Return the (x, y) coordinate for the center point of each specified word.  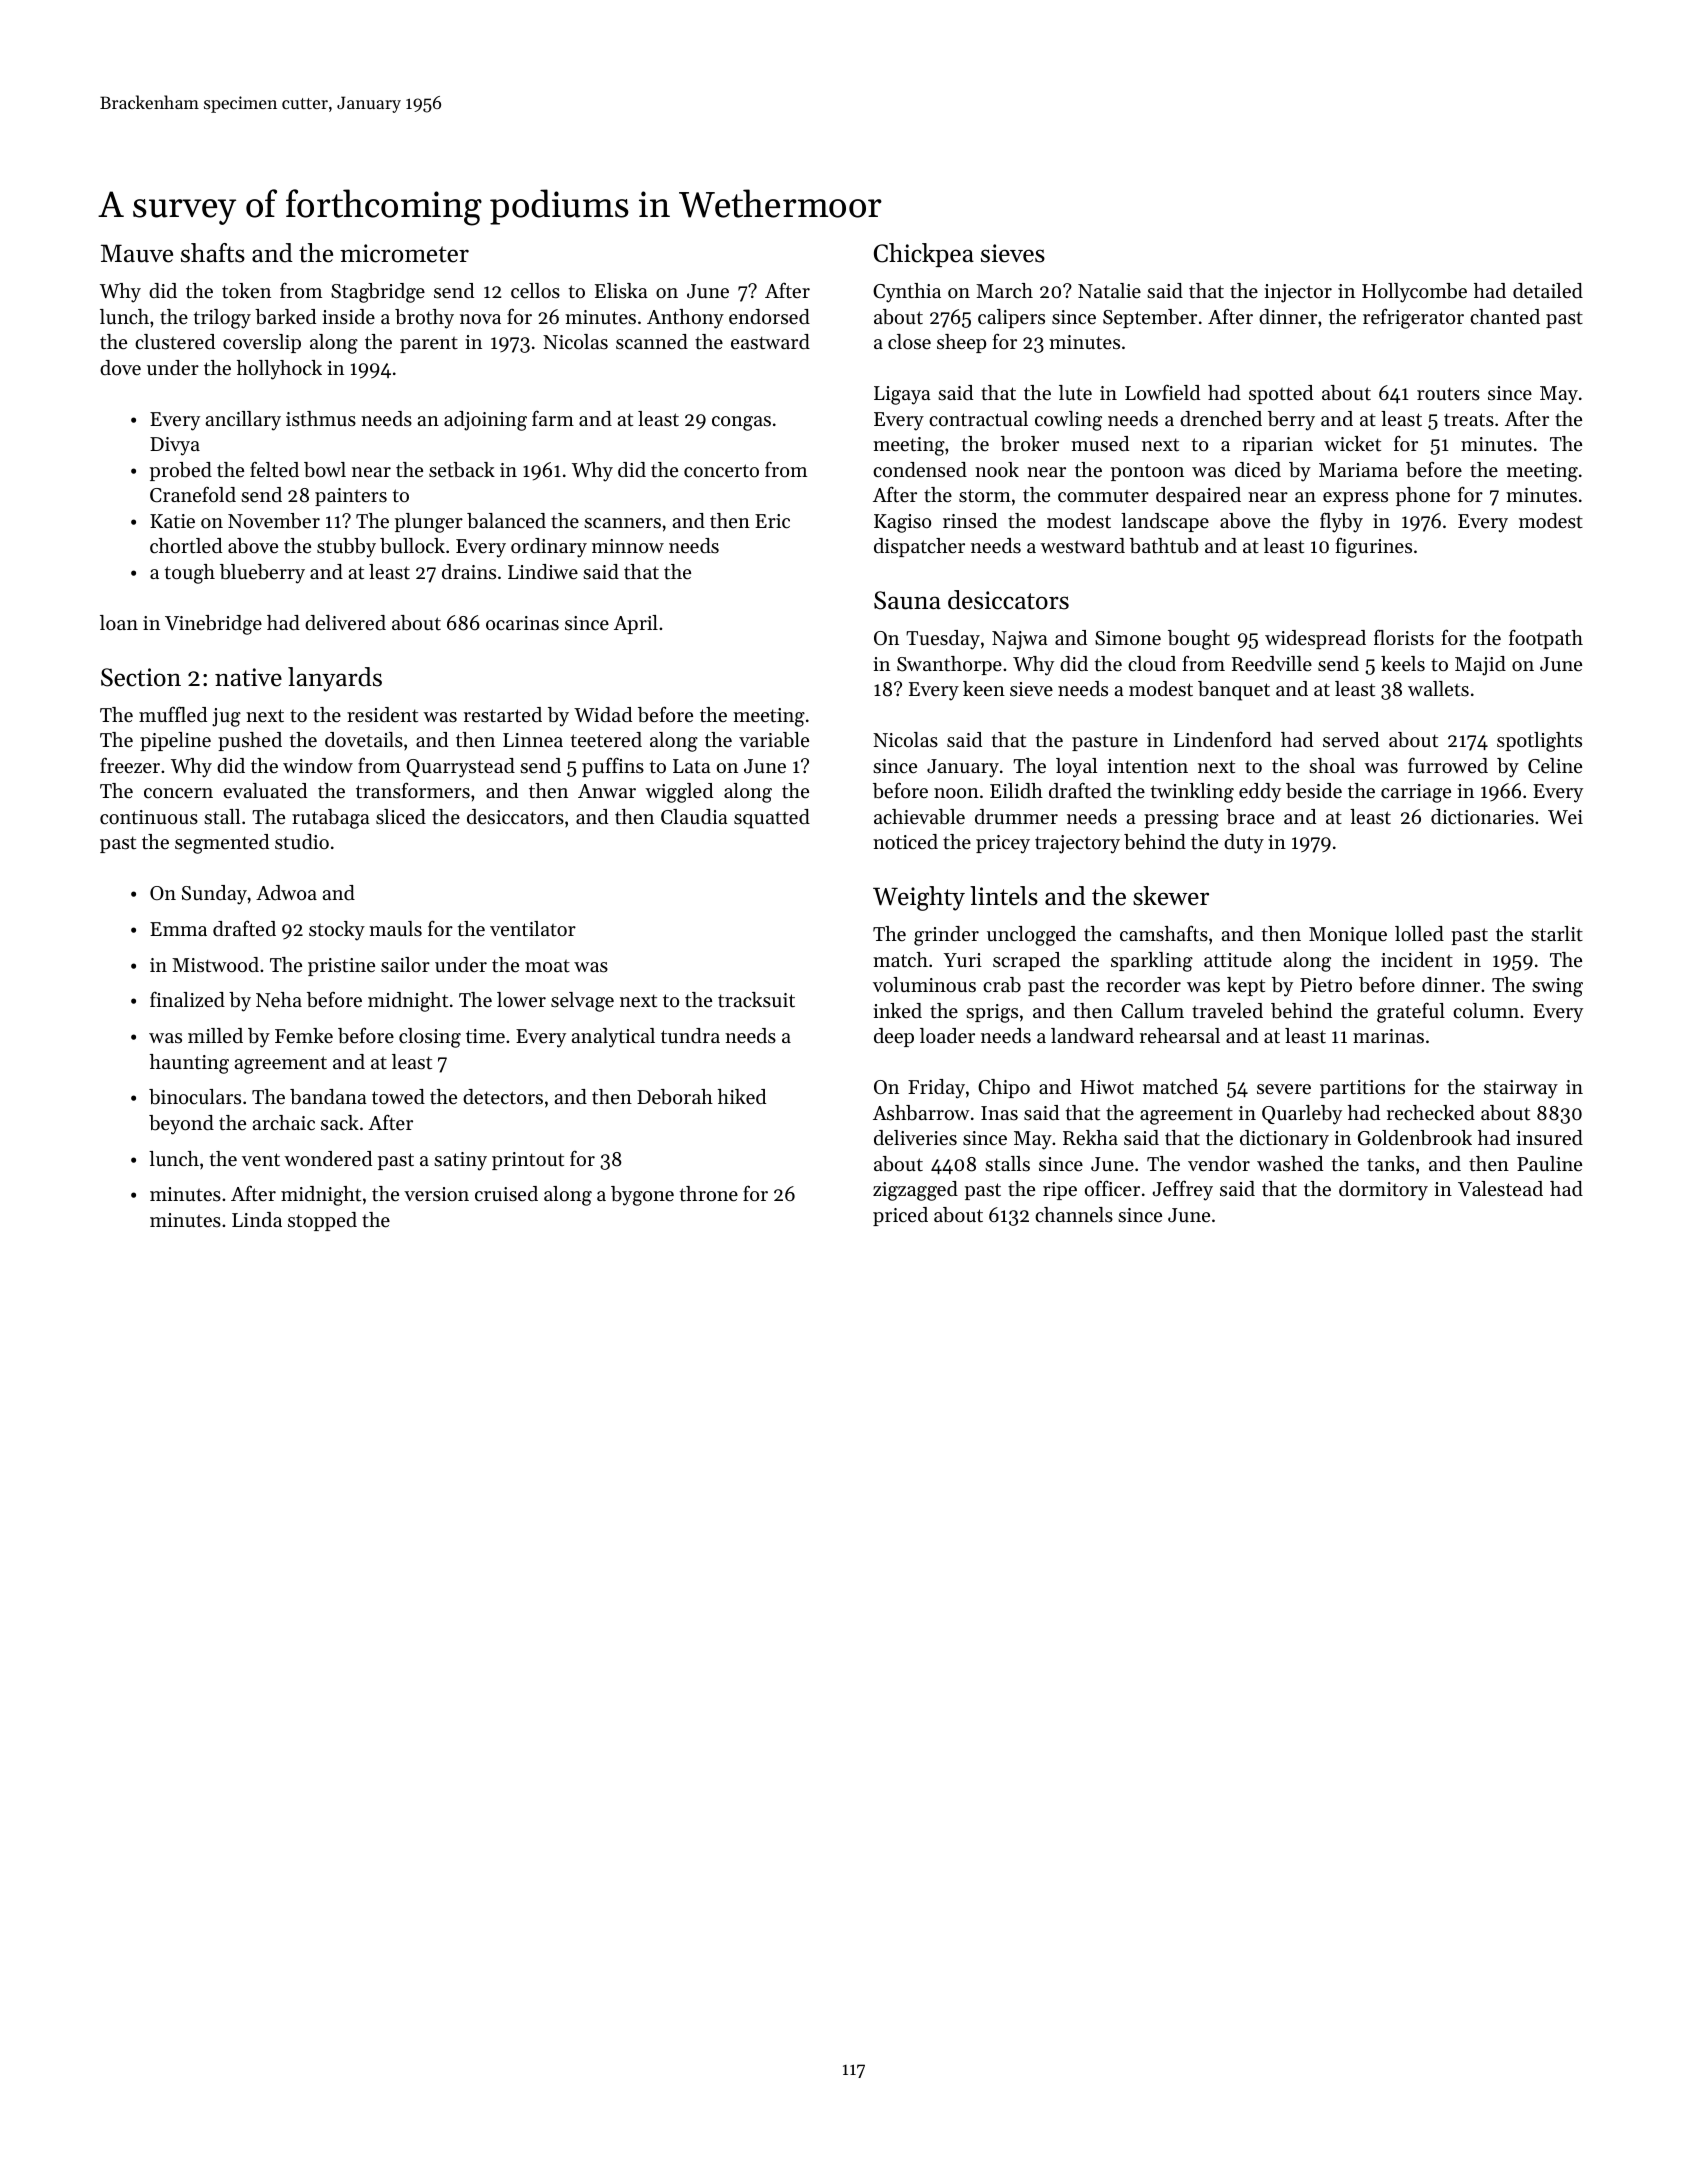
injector (1298, 293)
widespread (1315, 639)
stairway (1521, 1089)
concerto (721, 471)
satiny (460, 1161)
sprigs (992, 1013)
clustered (175, 342)
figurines (1374, 547)
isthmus (321, 419)
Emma (178, 929)
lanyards (335, 679)
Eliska (621, 291)
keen (984, 689)
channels (1074, 1215)
